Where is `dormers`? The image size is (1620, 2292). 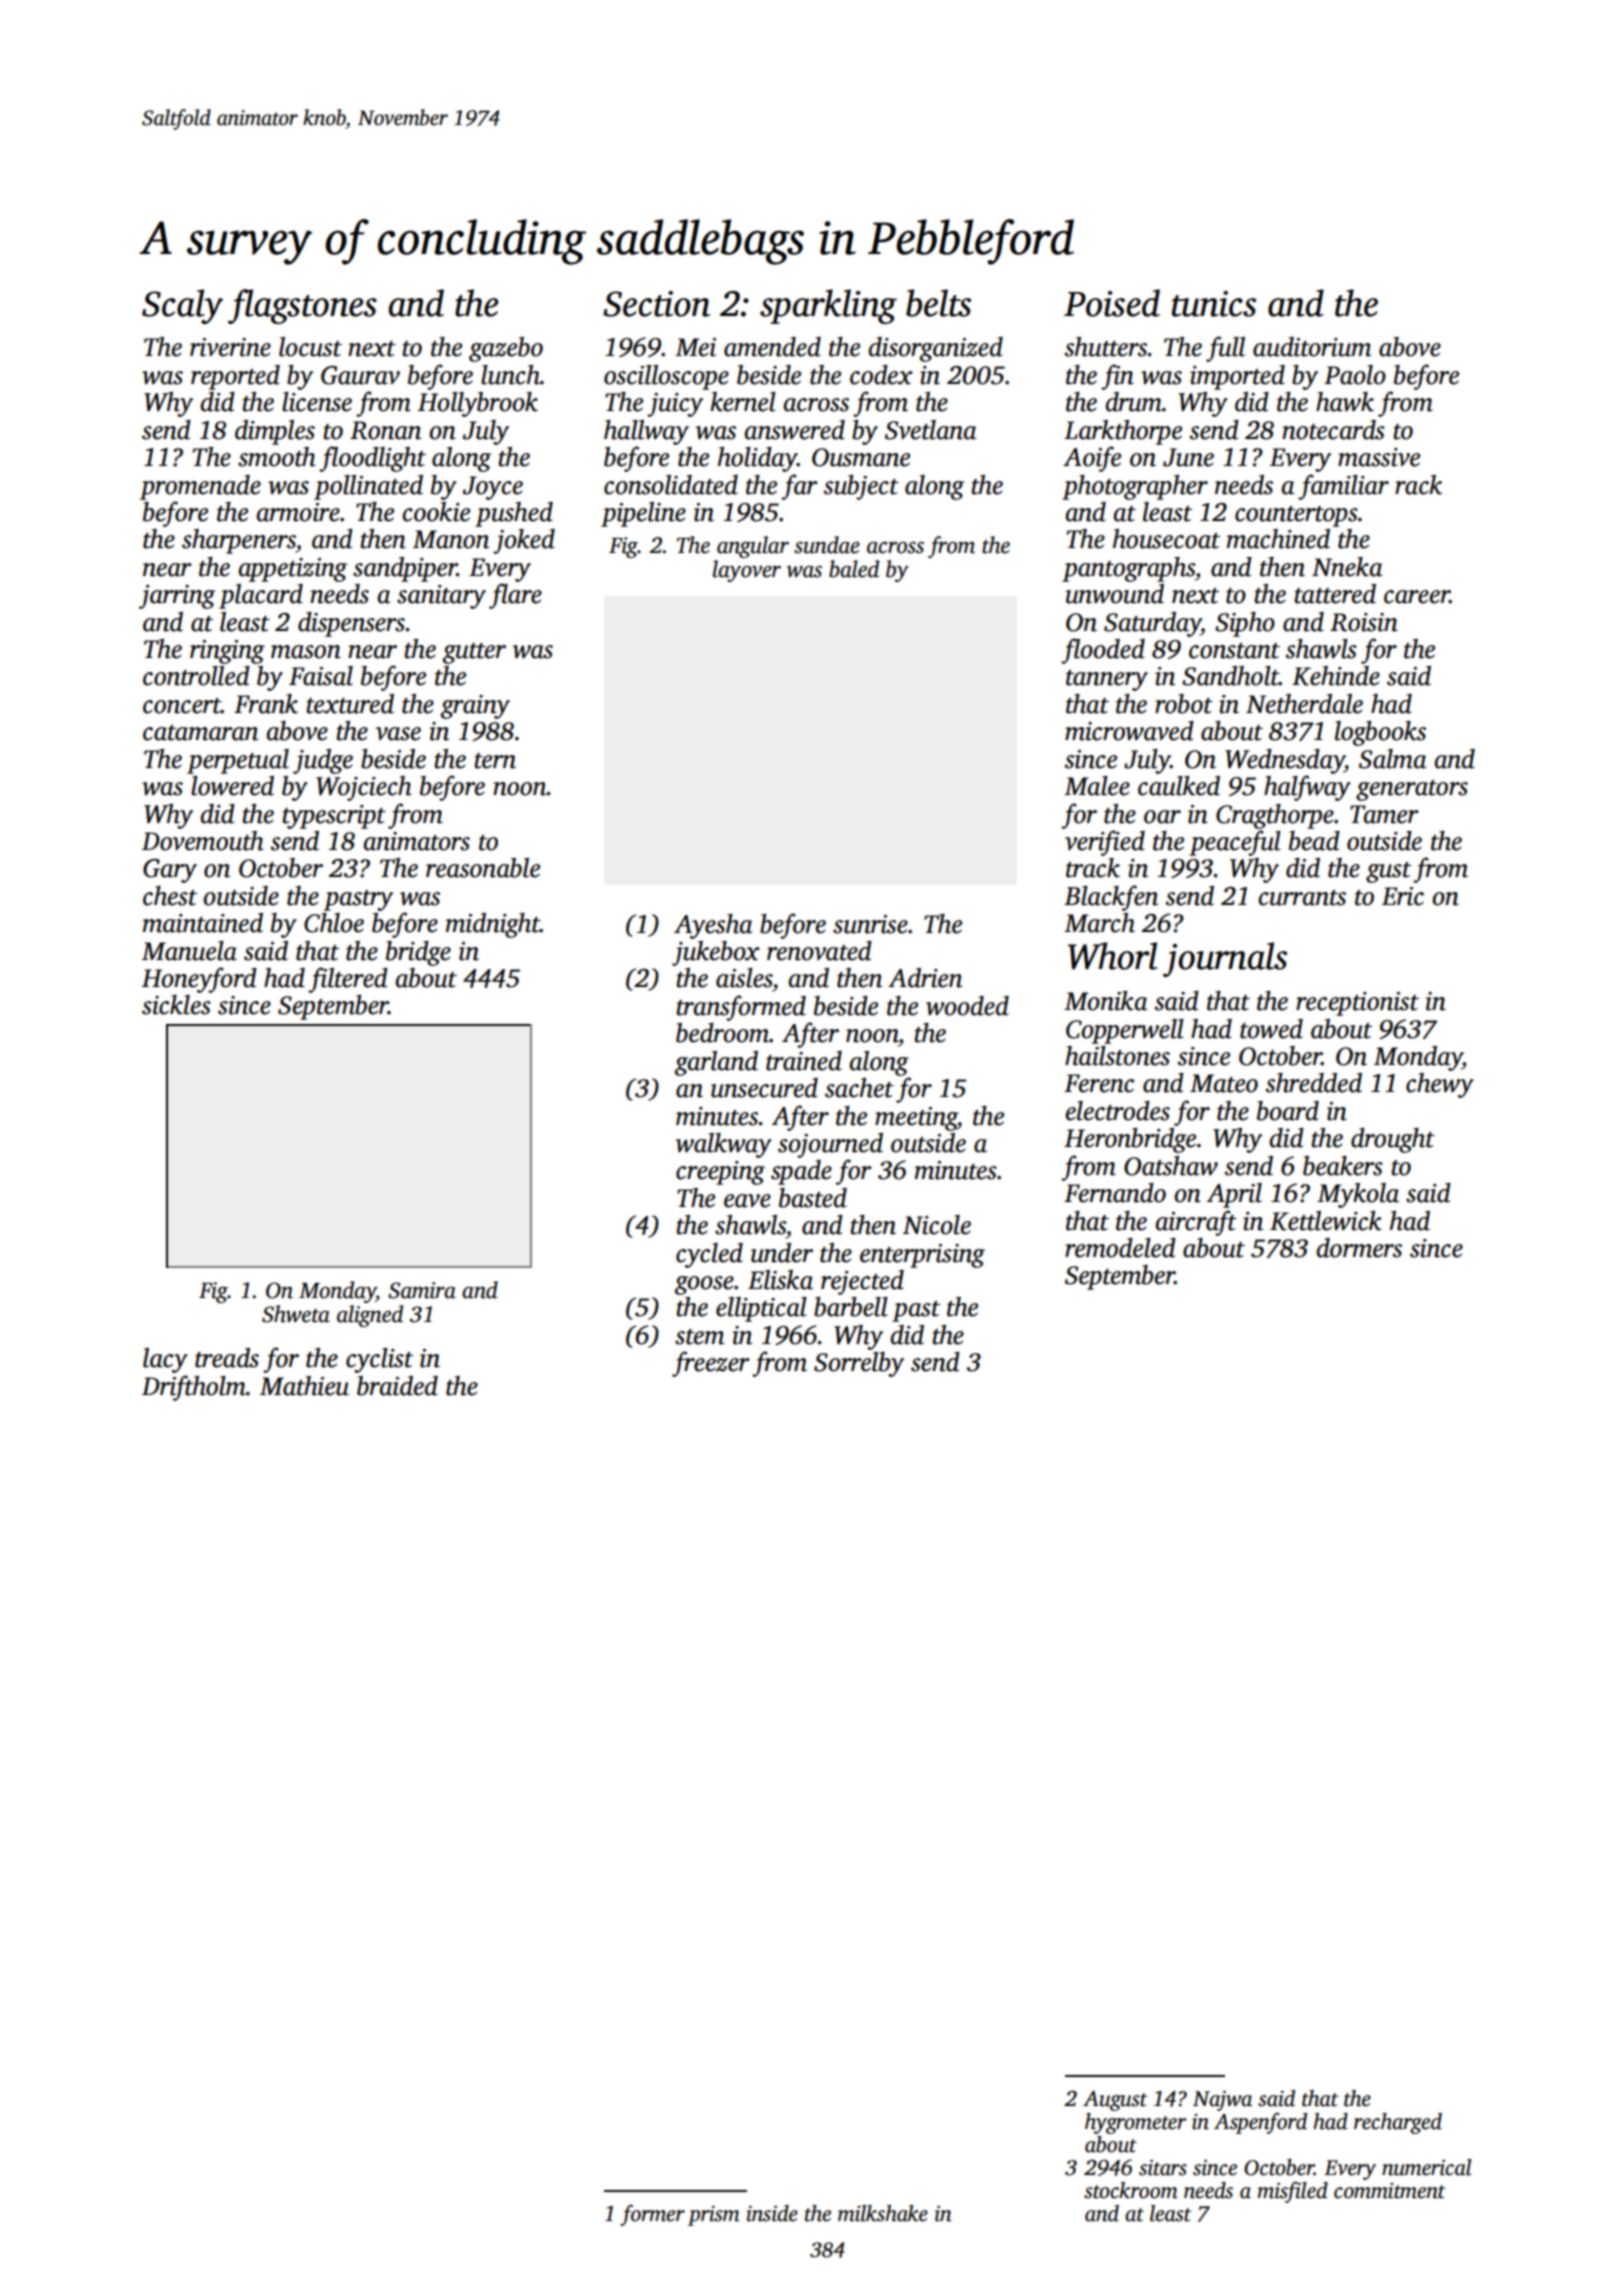 dormers is located at coordinates (1359, 1248).
